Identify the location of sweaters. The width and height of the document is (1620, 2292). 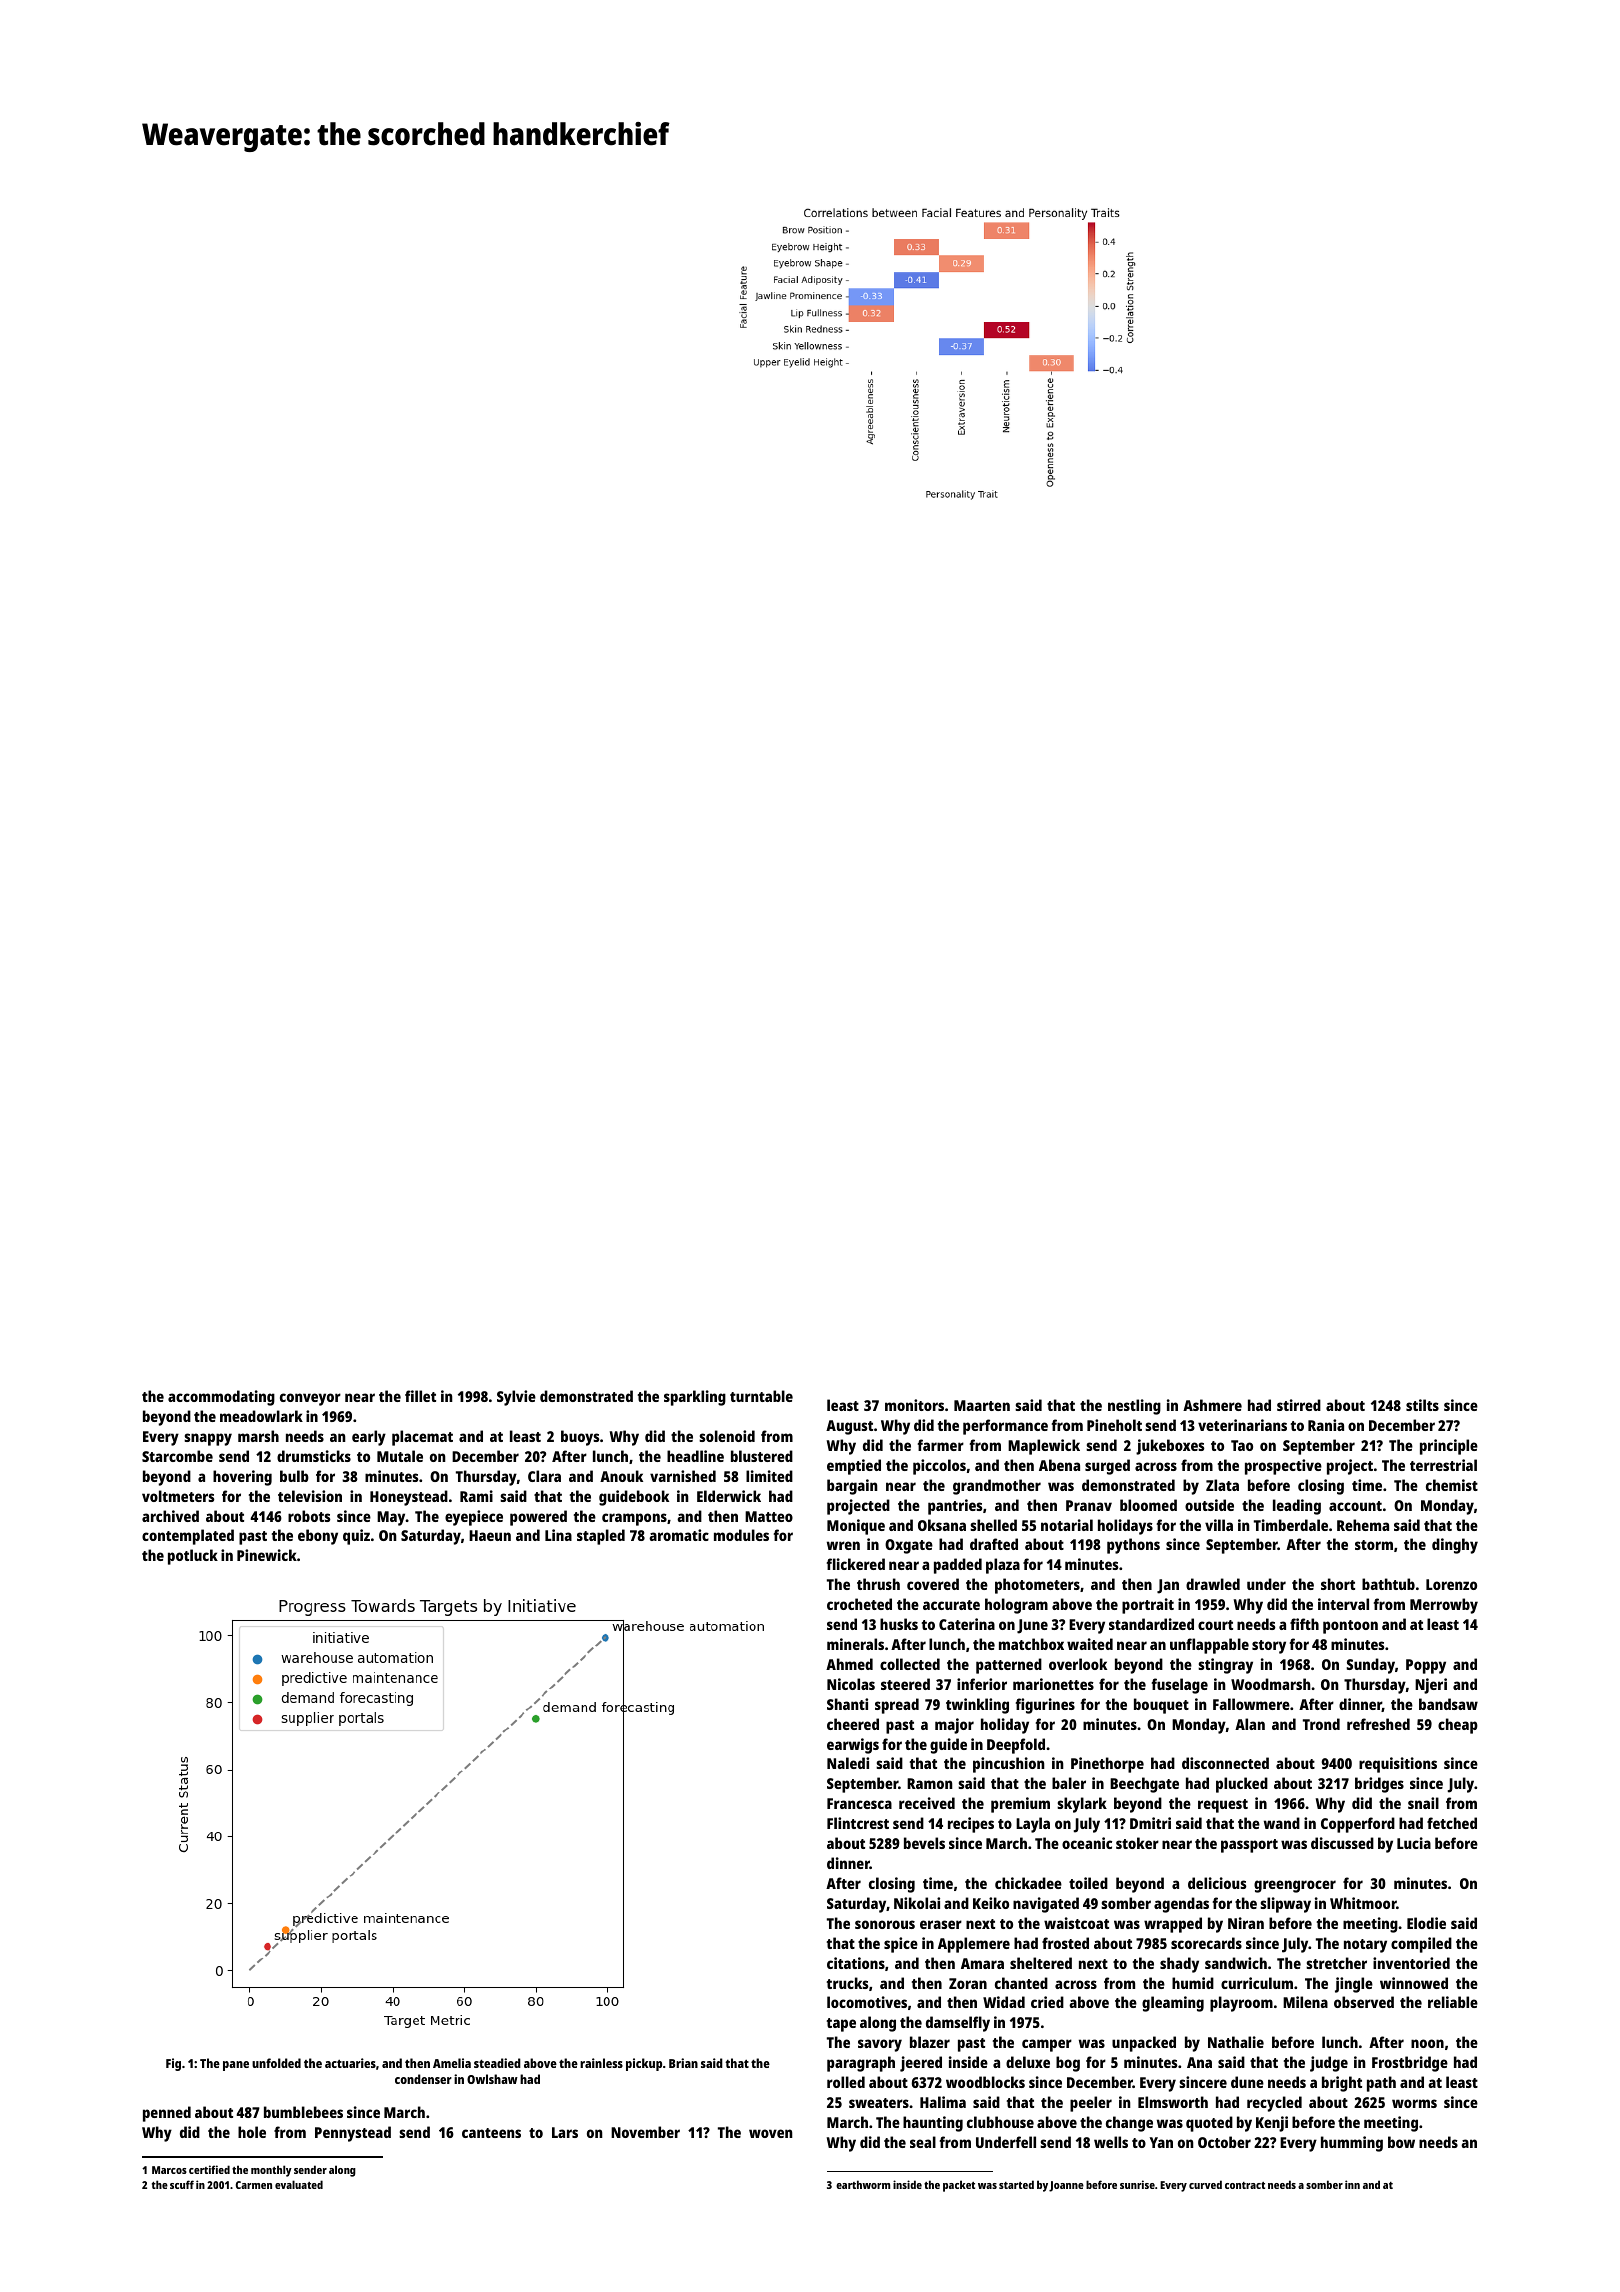
(879, 2103).
